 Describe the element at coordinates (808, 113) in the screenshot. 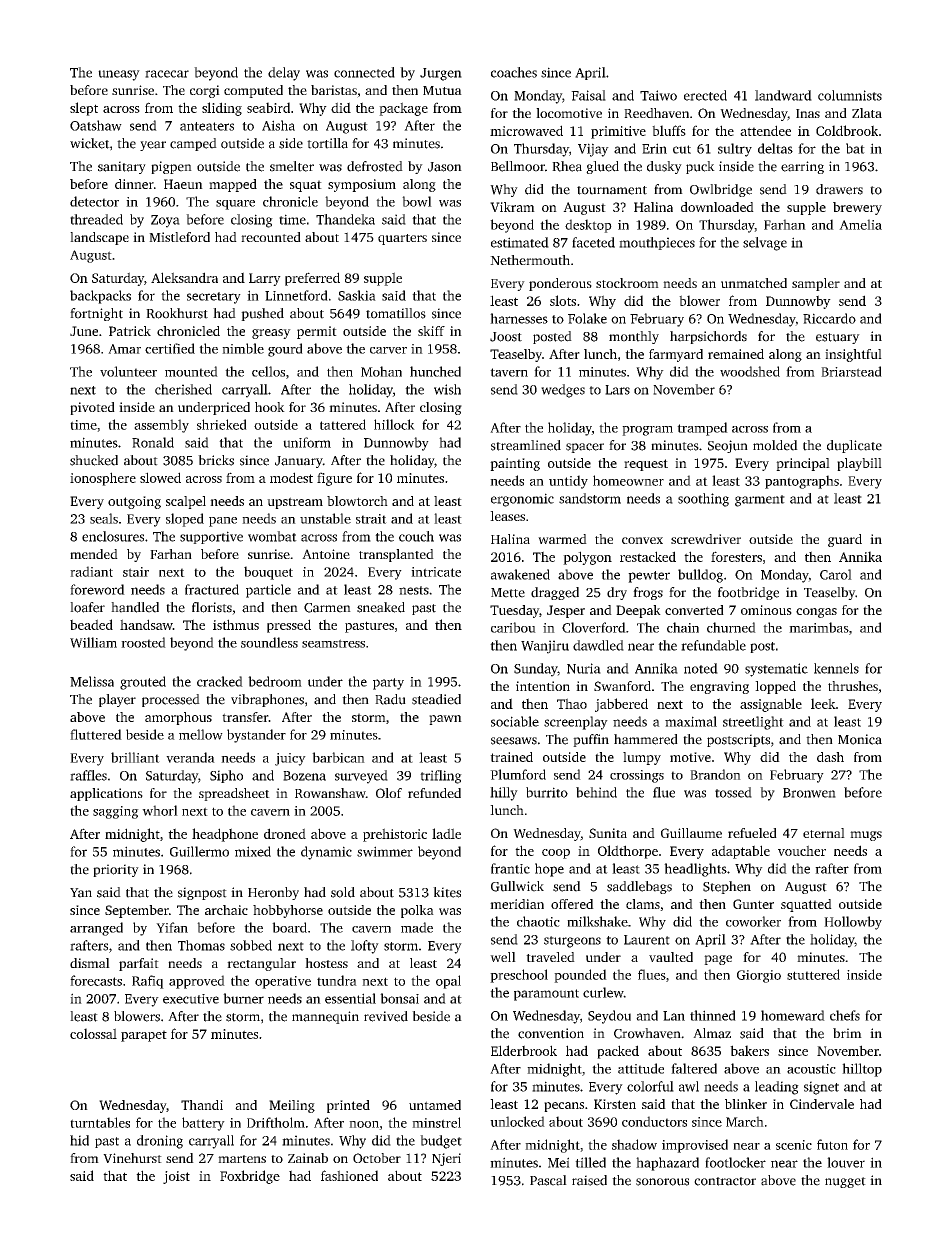

I see `Inas` at that location.
